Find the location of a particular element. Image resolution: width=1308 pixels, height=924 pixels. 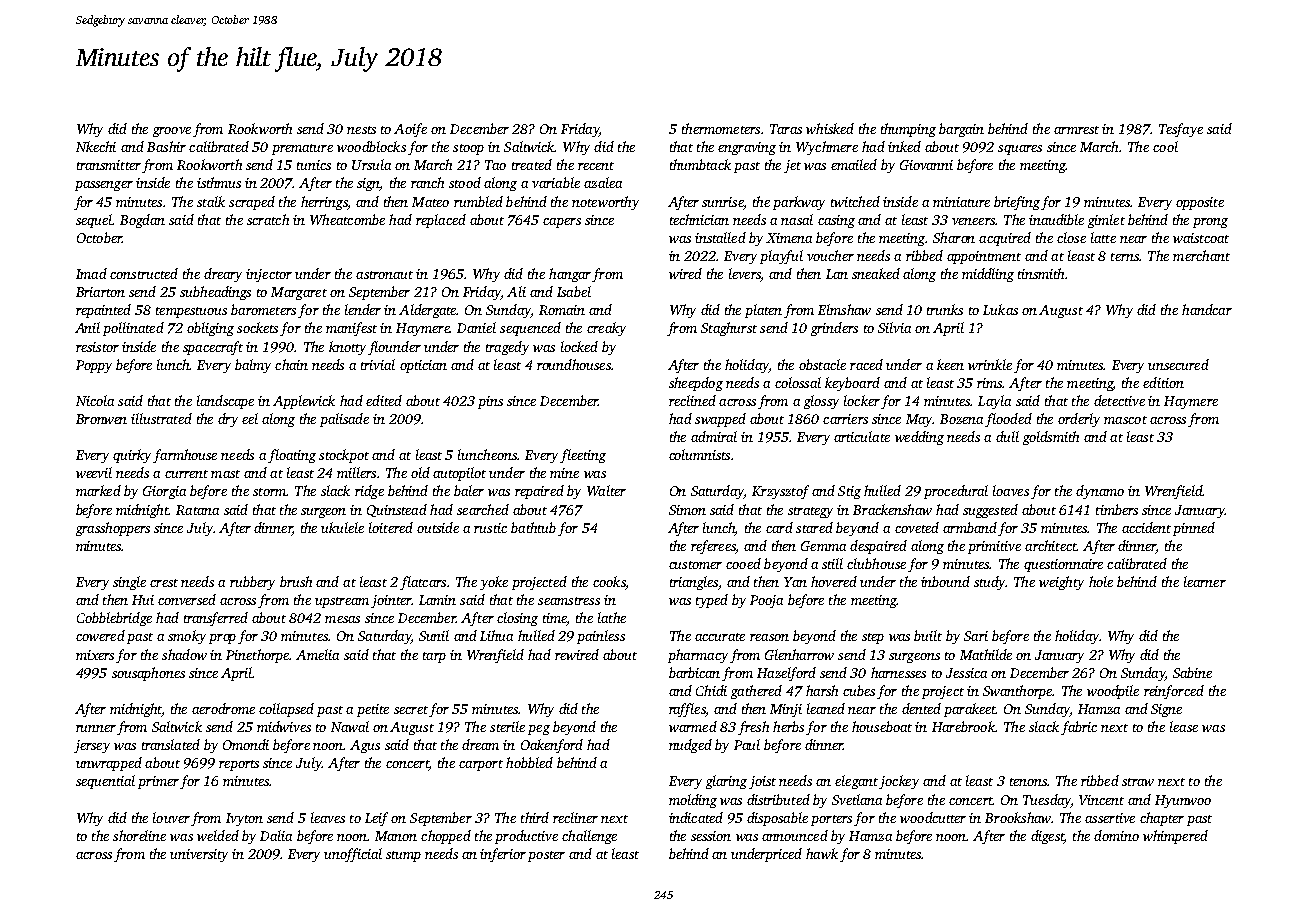

groove is located at coordinates (172, 132).
